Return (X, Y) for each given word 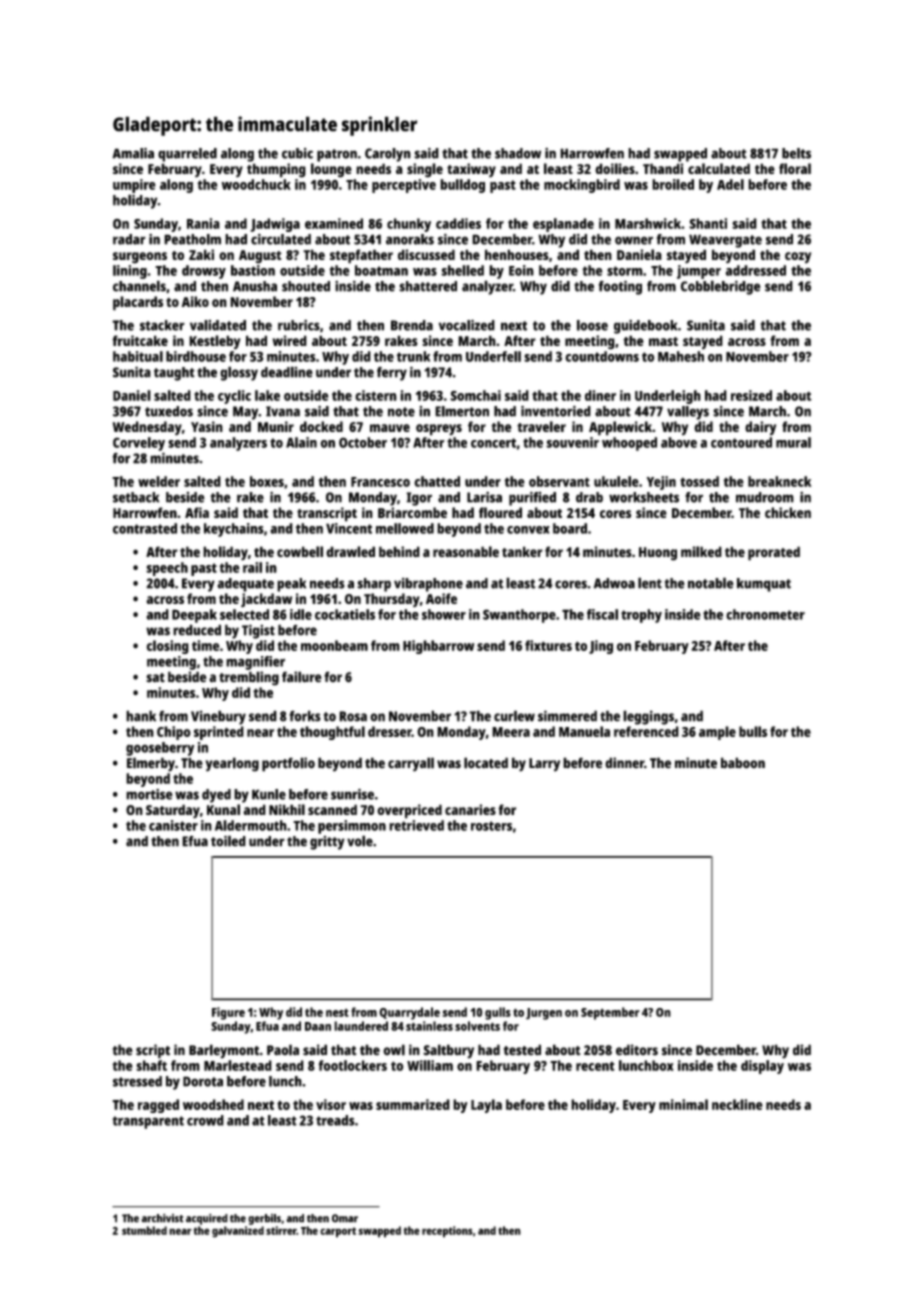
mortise (149, 794)
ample (717, 733)
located (486, 763)
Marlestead (238, 1065)
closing (168, 647)
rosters (491, 826)
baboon (743, 763)
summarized (413, 1104)
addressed (756, 270)
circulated (281, 239)
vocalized (467, 325)
